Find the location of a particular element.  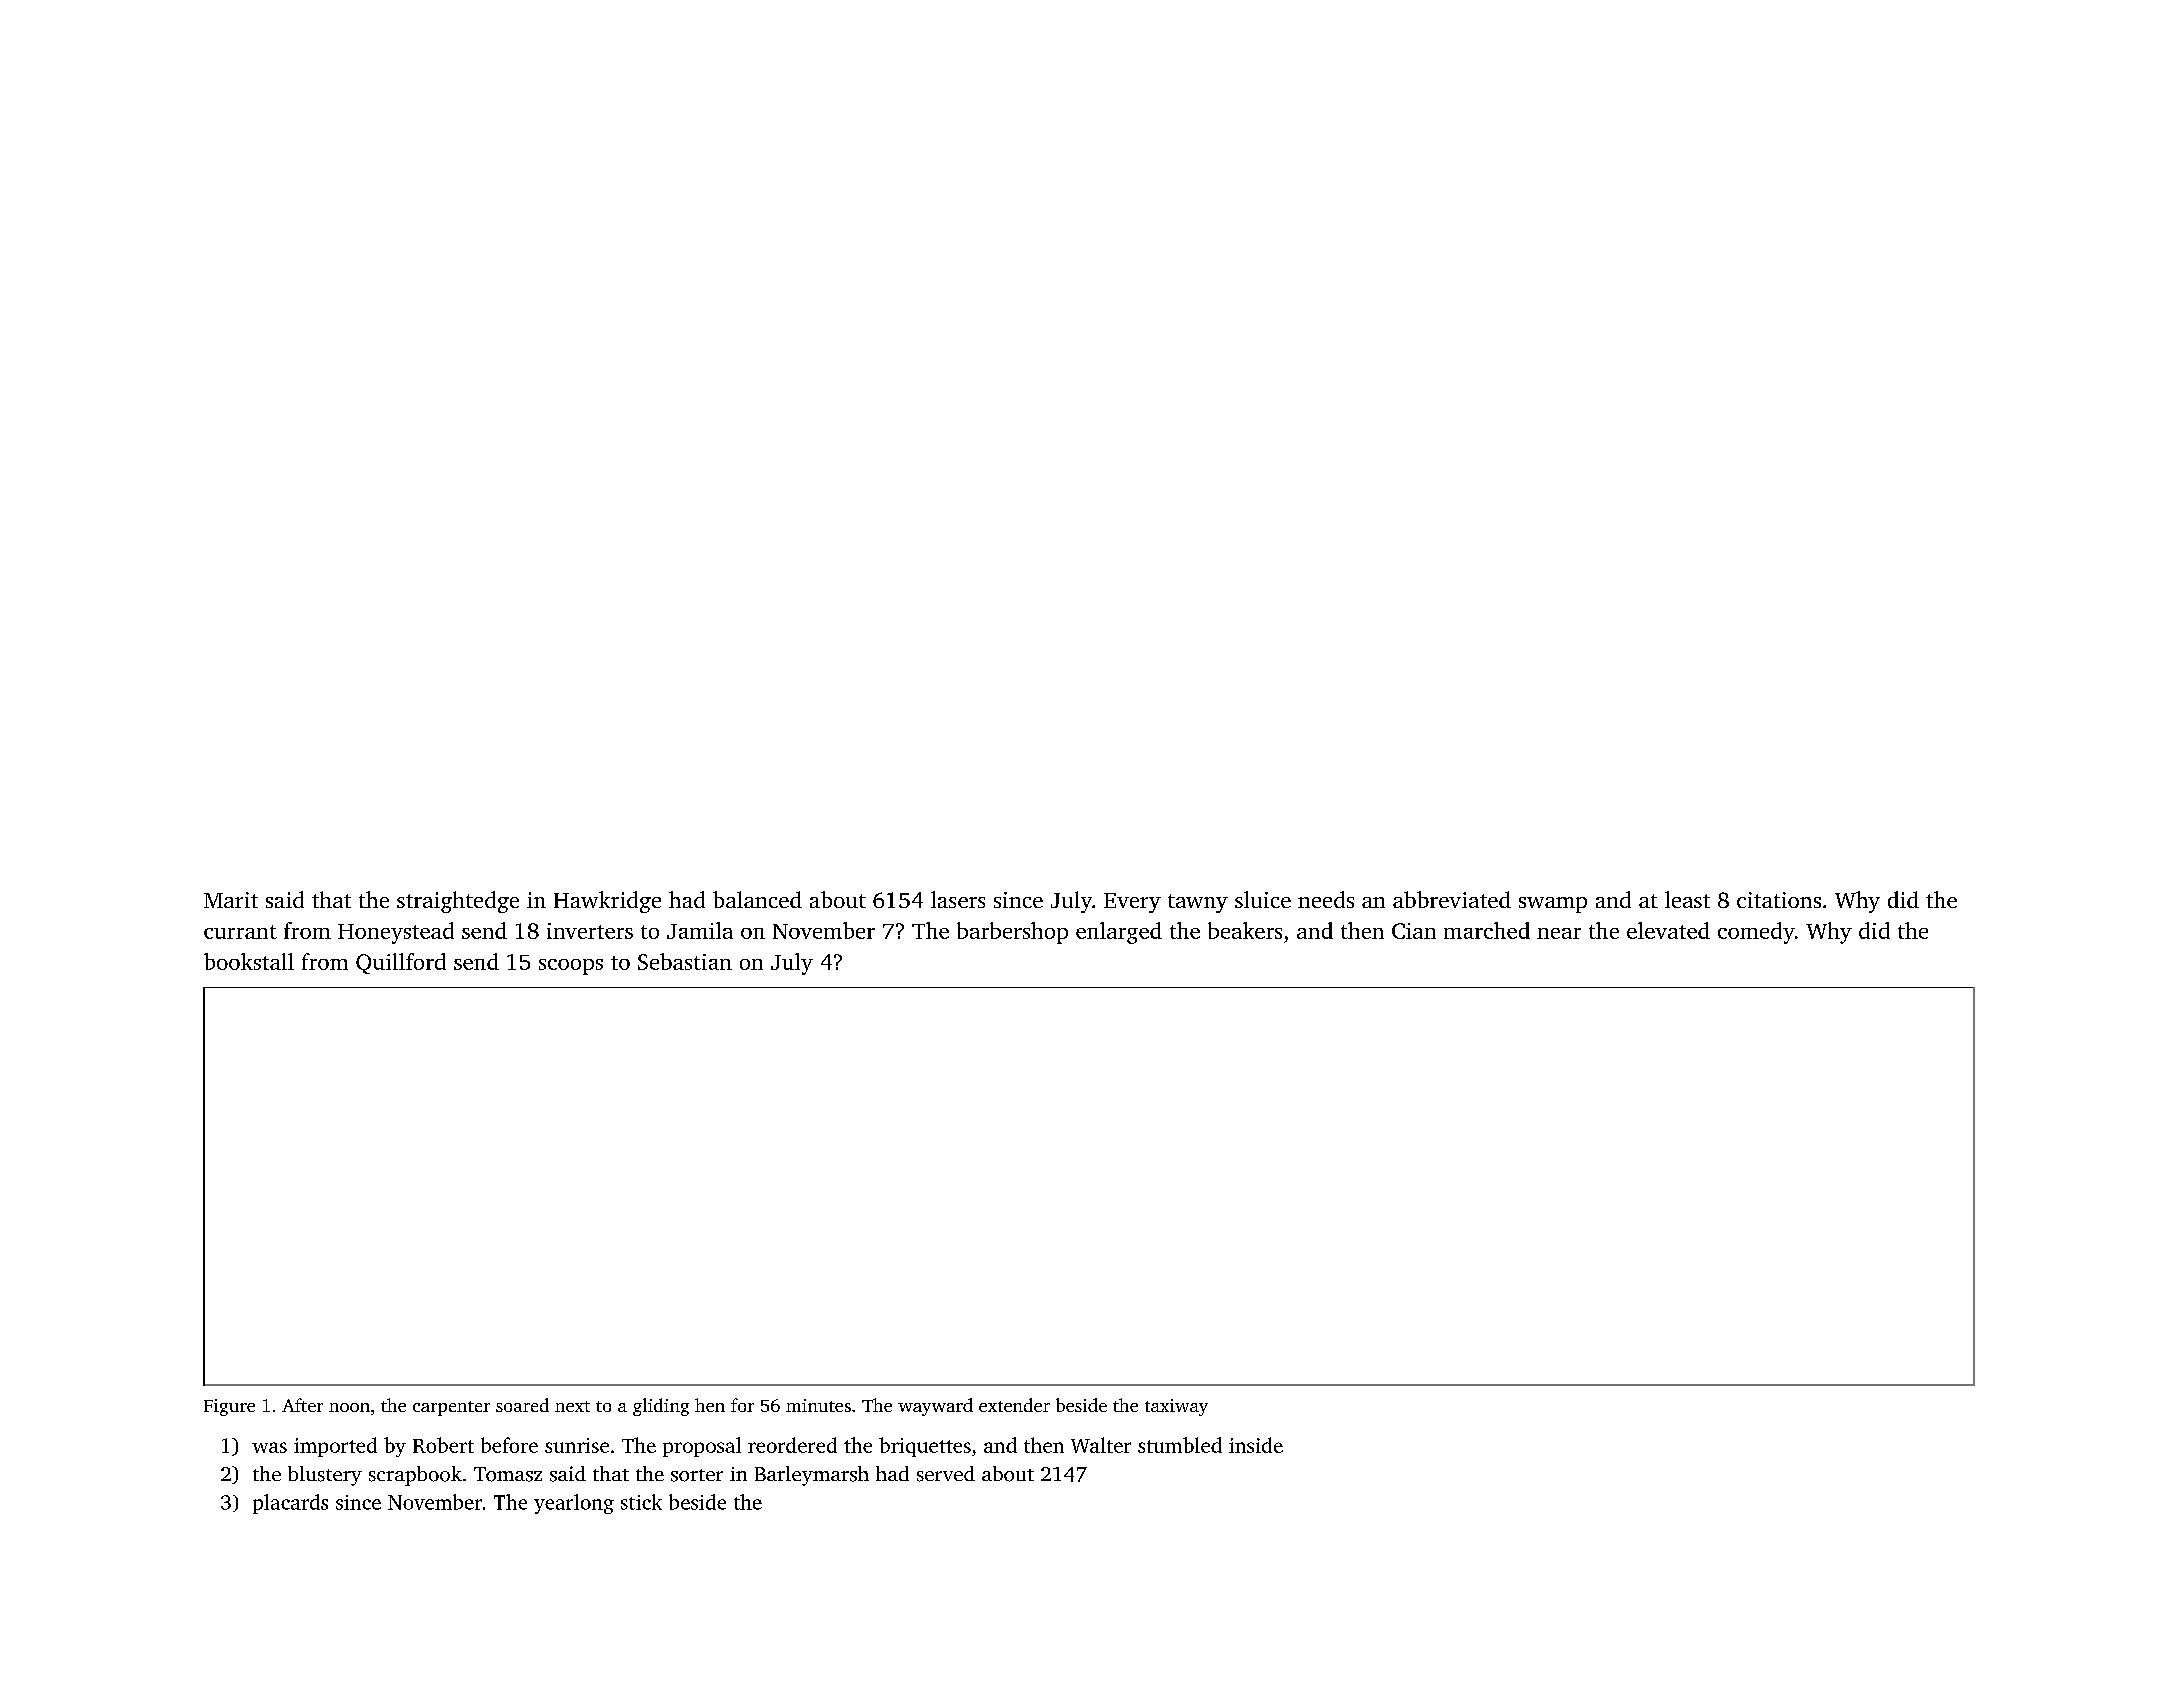

yearlong is located at coordinates (574, 1504).
